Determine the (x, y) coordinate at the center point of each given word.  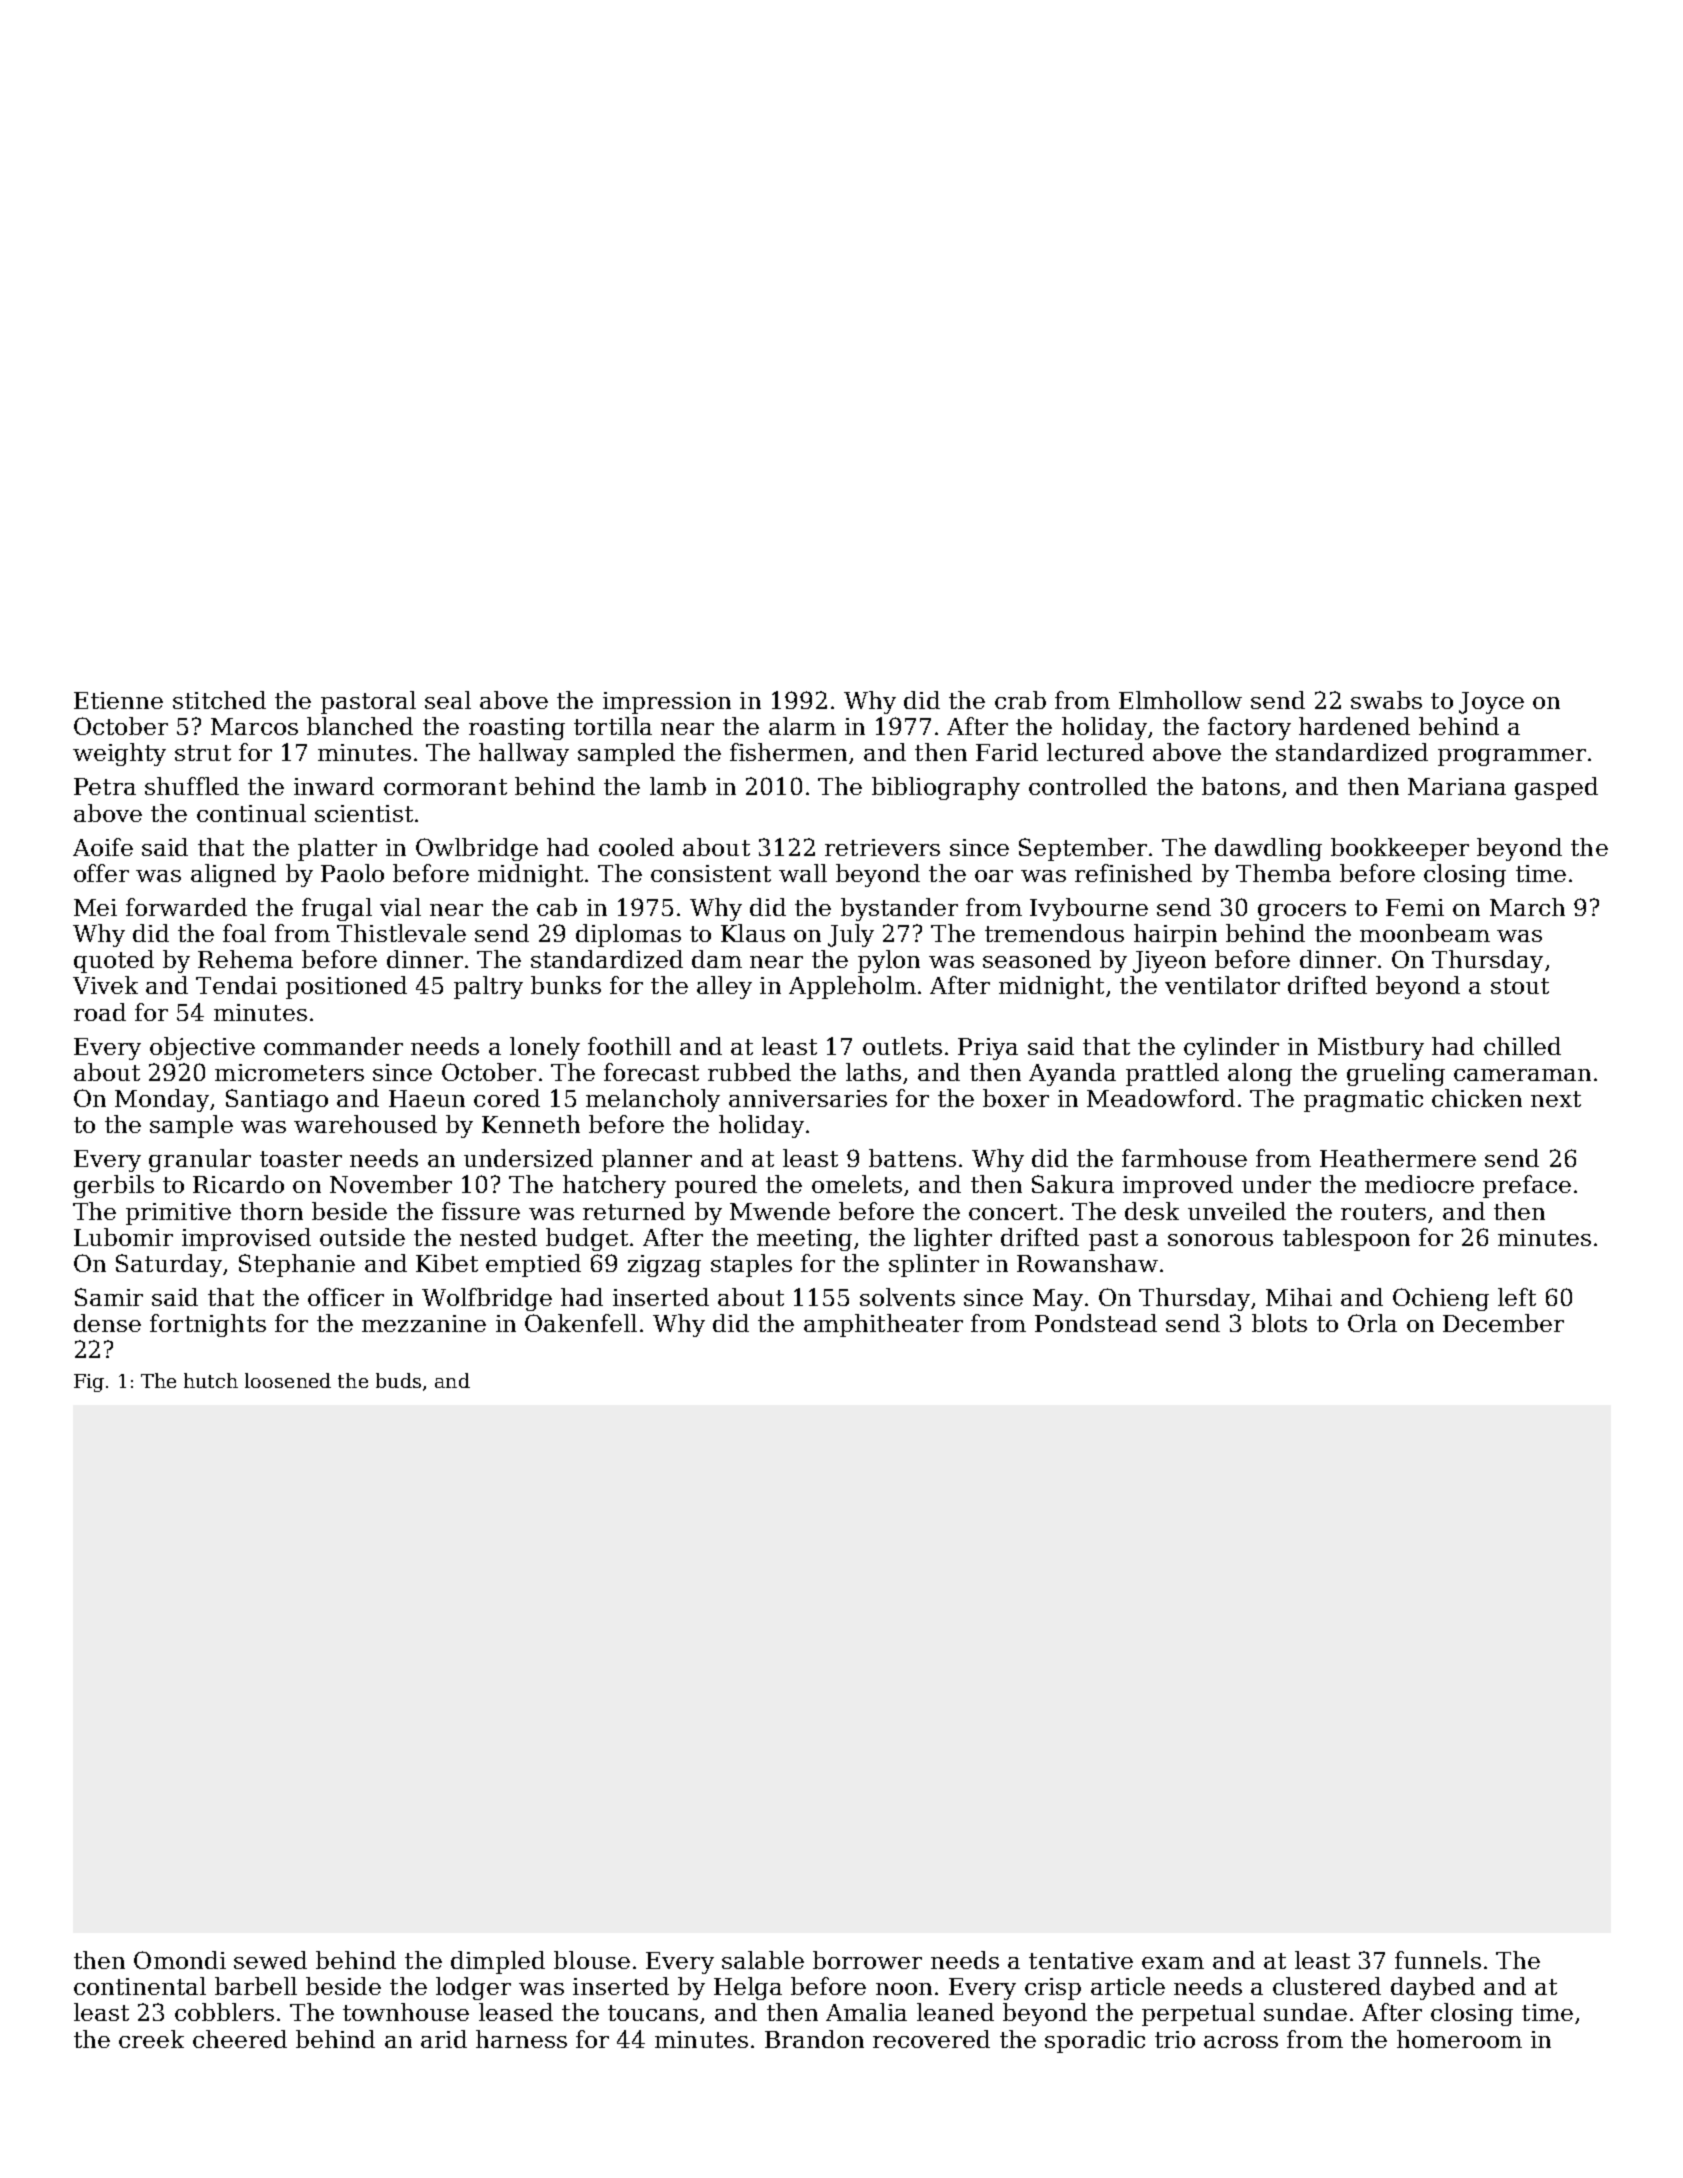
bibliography (946, 788)
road (100, 1012)
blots (1279, 1323)
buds (398, 1380)
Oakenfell (581, 1323)
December (1503, 1323)
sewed (270, 1960)
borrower (867, 1960)
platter (337, 849)
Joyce (1491, 703)
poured (716, 1186)
